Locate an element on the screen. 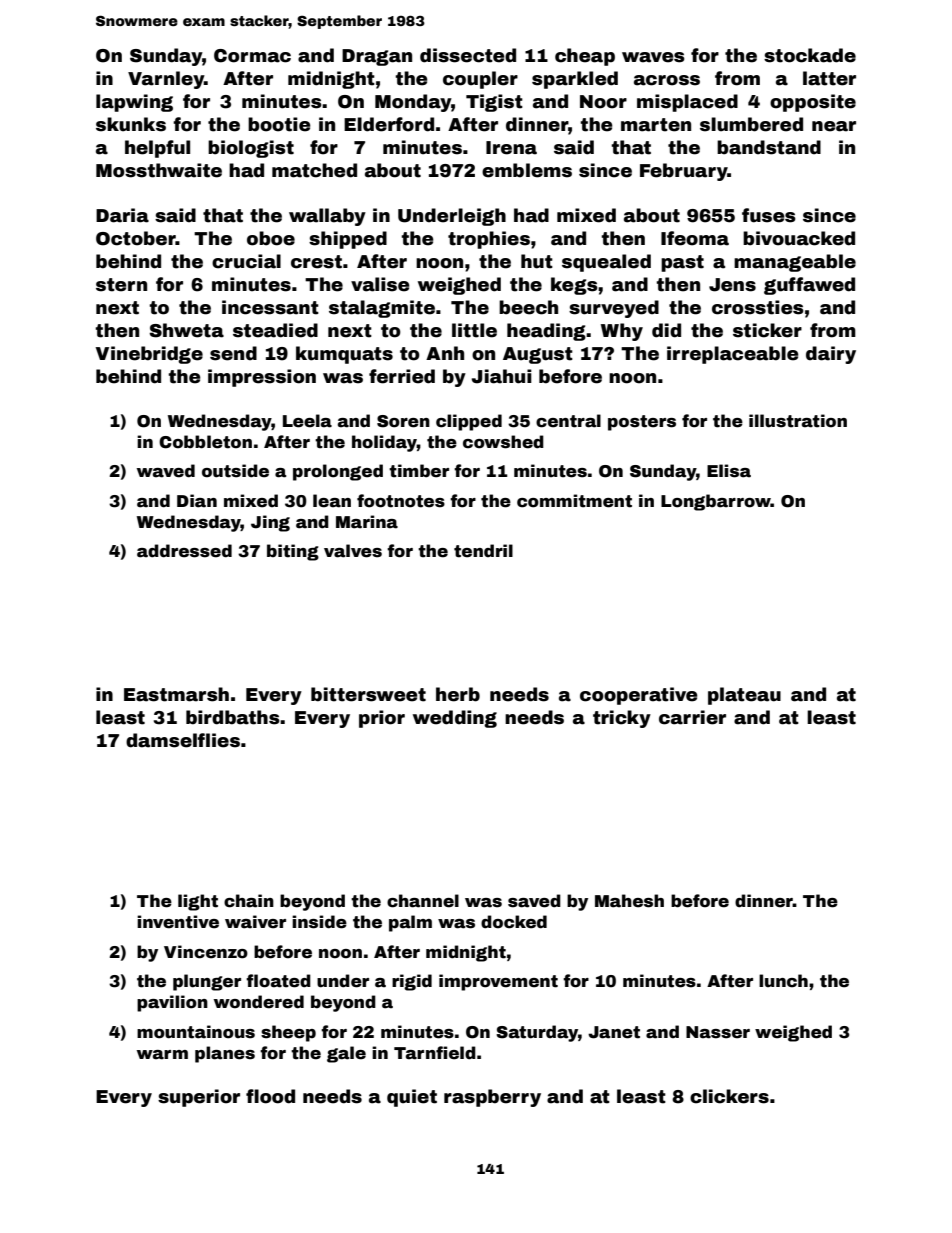 The image size is (952, 1233). plateau is located at coordinates (744, 696).
